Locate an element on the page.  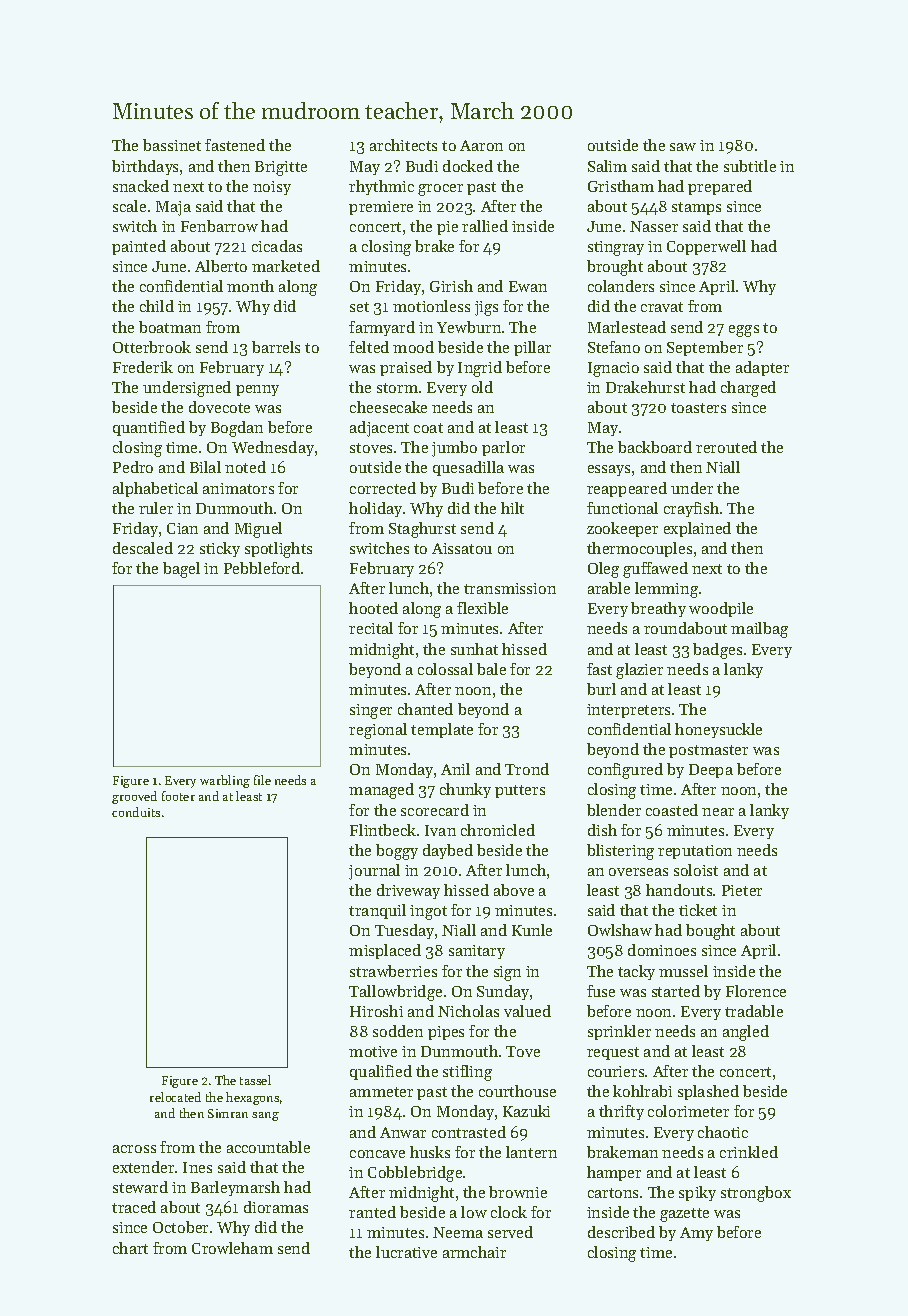
file is located at coordinates (262, 780).
